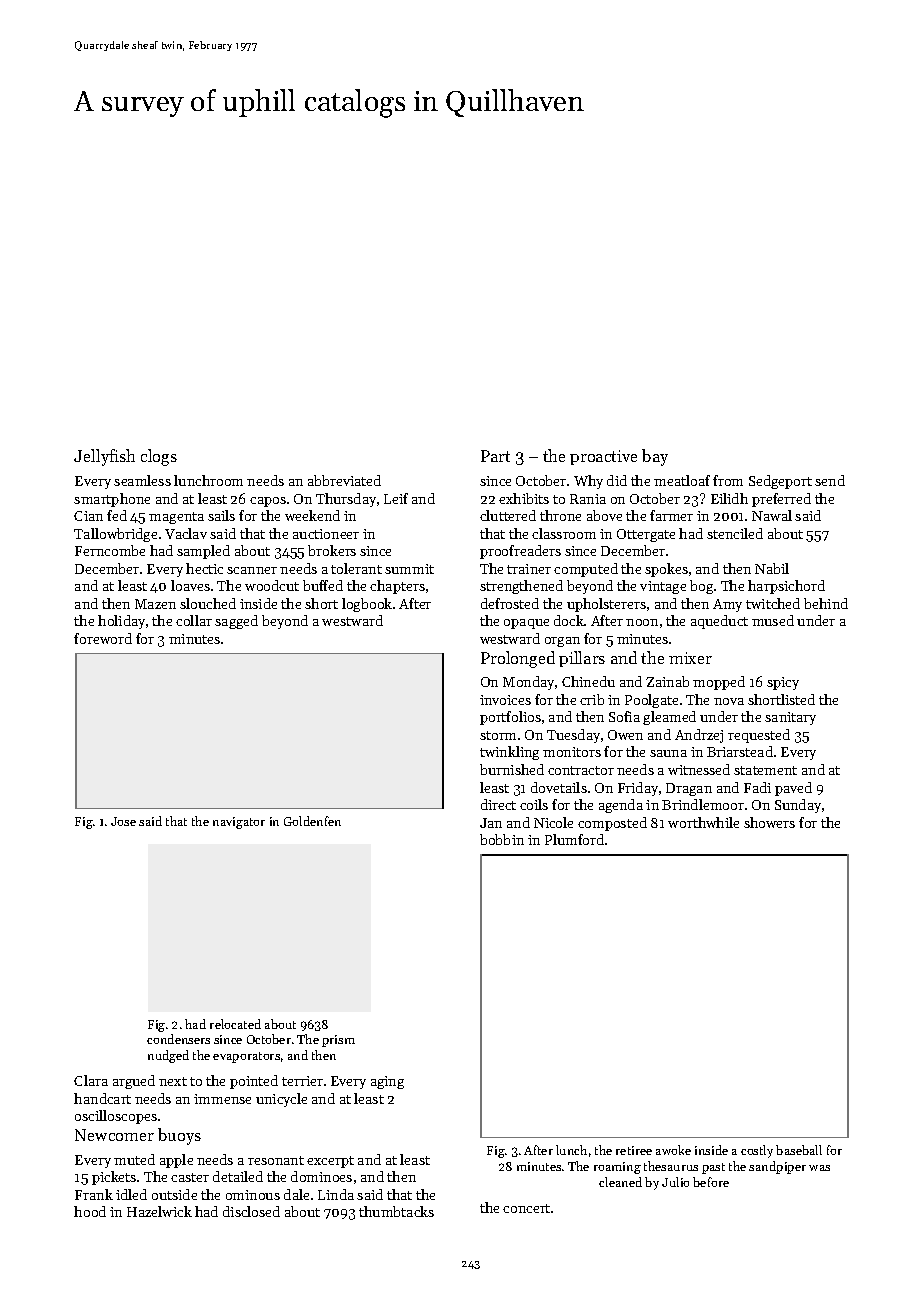 This screenshot has height=1308, width=924. Describe the element at coordinates (338, 1041) in the screenshot. I see `prism` at that location.
